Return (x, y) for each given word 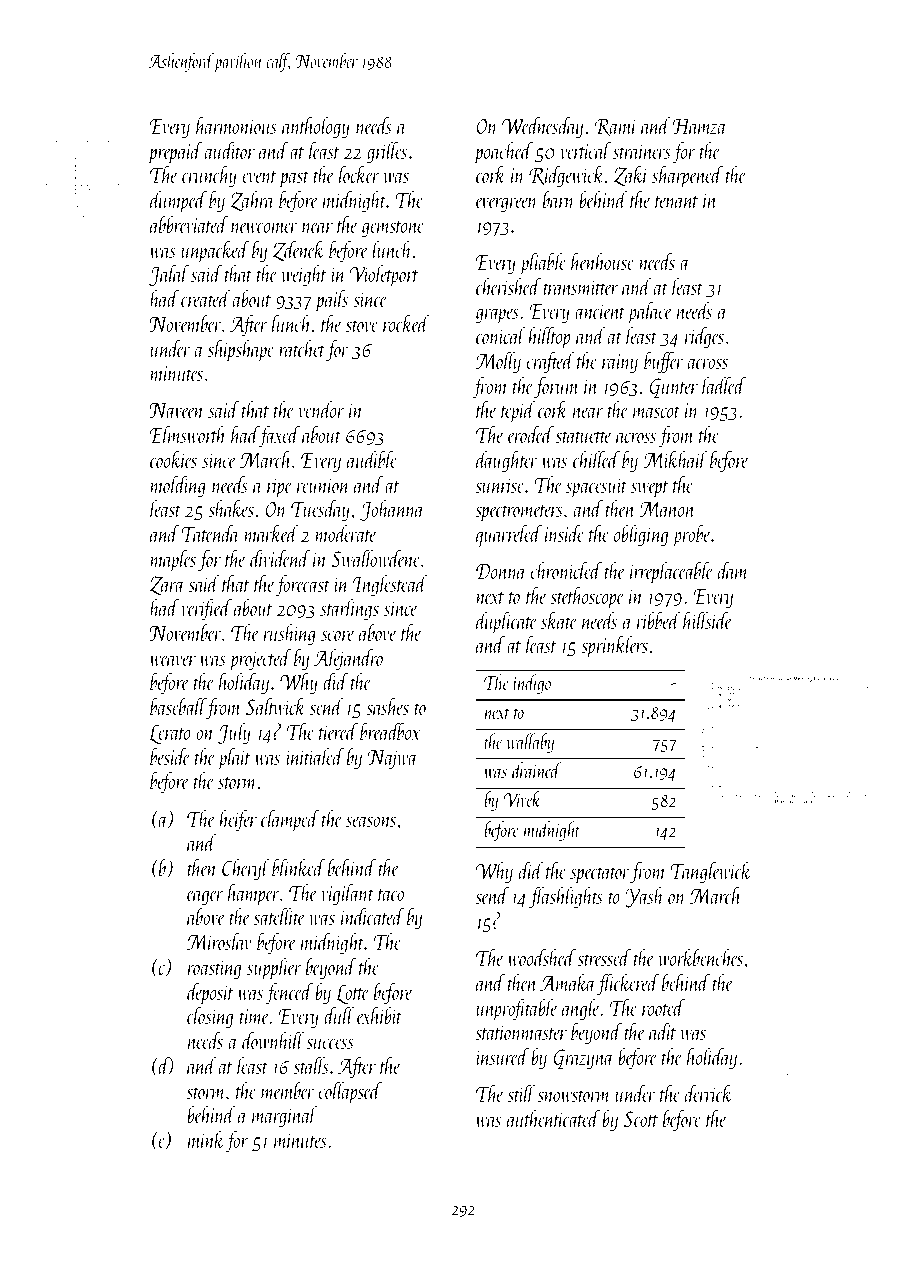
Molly (498, 362)
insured (502, 1056)
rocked (406, 323)
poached (503, 152)
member (288, 1090)
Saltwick (276, 706)
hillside (707, 620)
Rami (616, 127)
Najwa (393, 759)
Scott (641, 1119)
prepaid (175, 152)
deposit (210, 994)
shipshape (241, 350)
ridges (704, 337)
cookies (173, 459)
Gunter (673, 388)
